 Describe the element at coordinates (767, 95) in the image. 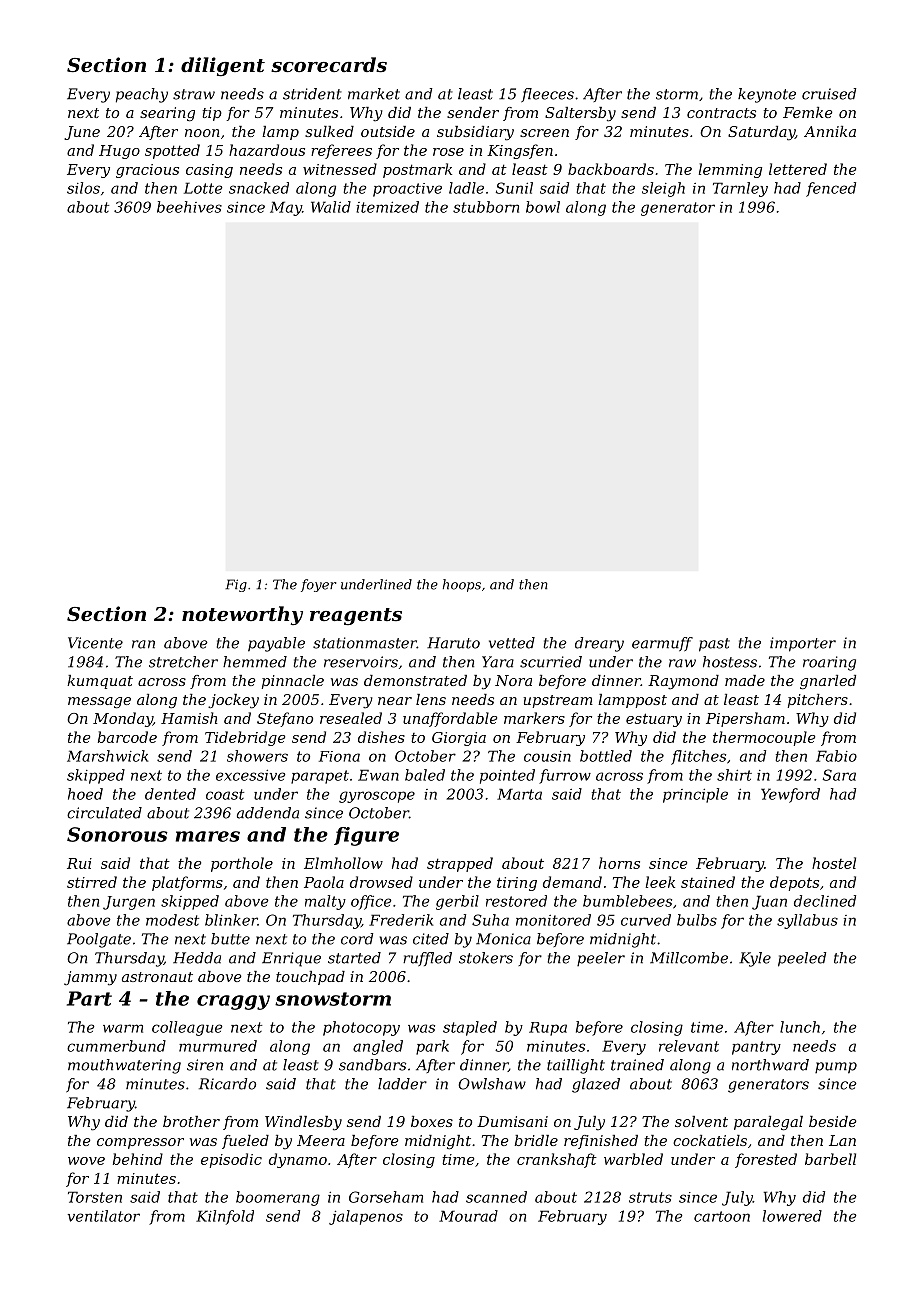

I see `keynote` at that location.
